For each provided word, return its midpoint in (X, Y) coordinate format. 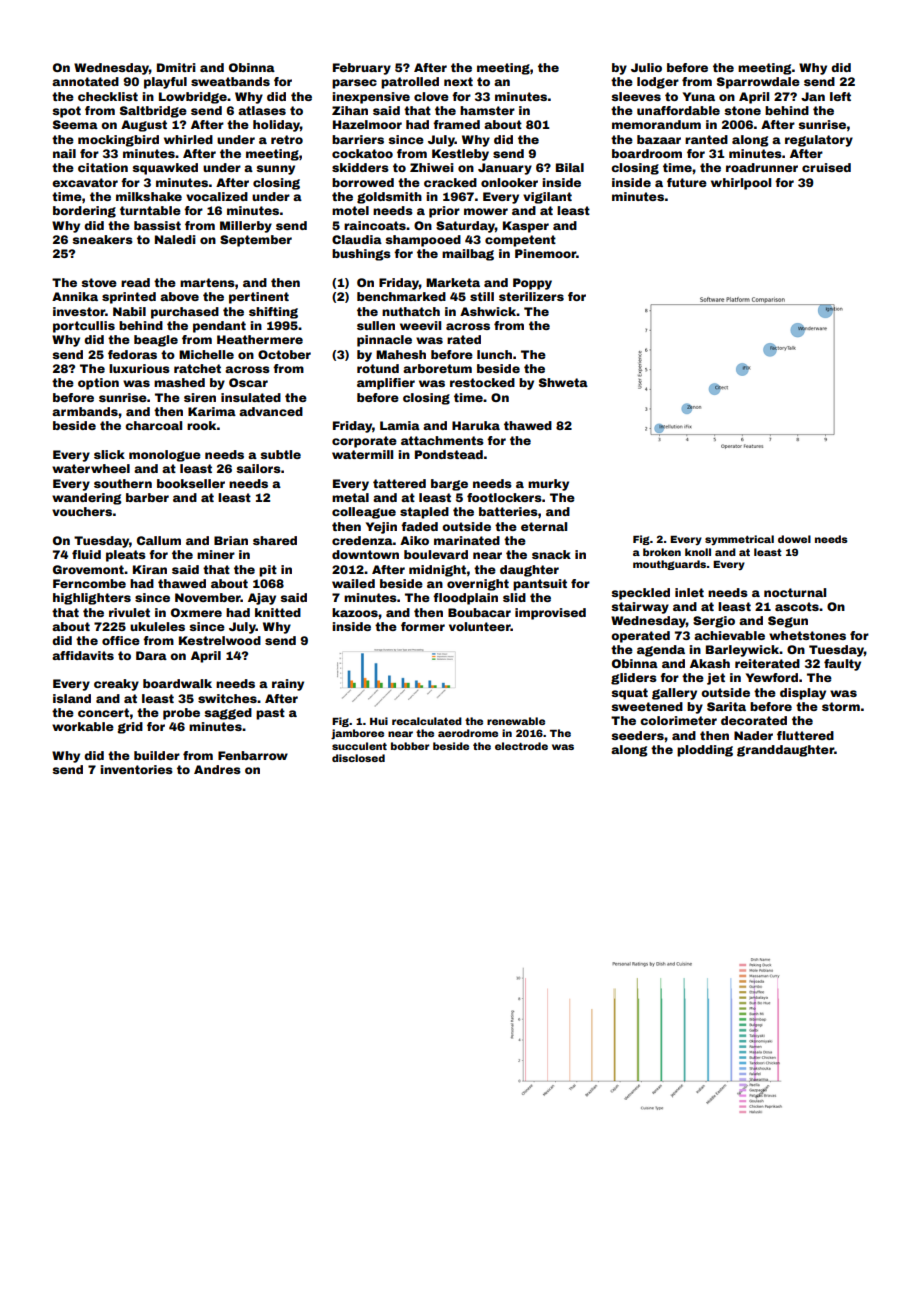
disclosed (358, 758)
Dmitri (176, 67)
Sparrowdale (758, 83)
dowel (794, 539)
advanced (271, 411)
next (458, 81)
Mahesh (401, 354)
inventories (136, 769)
